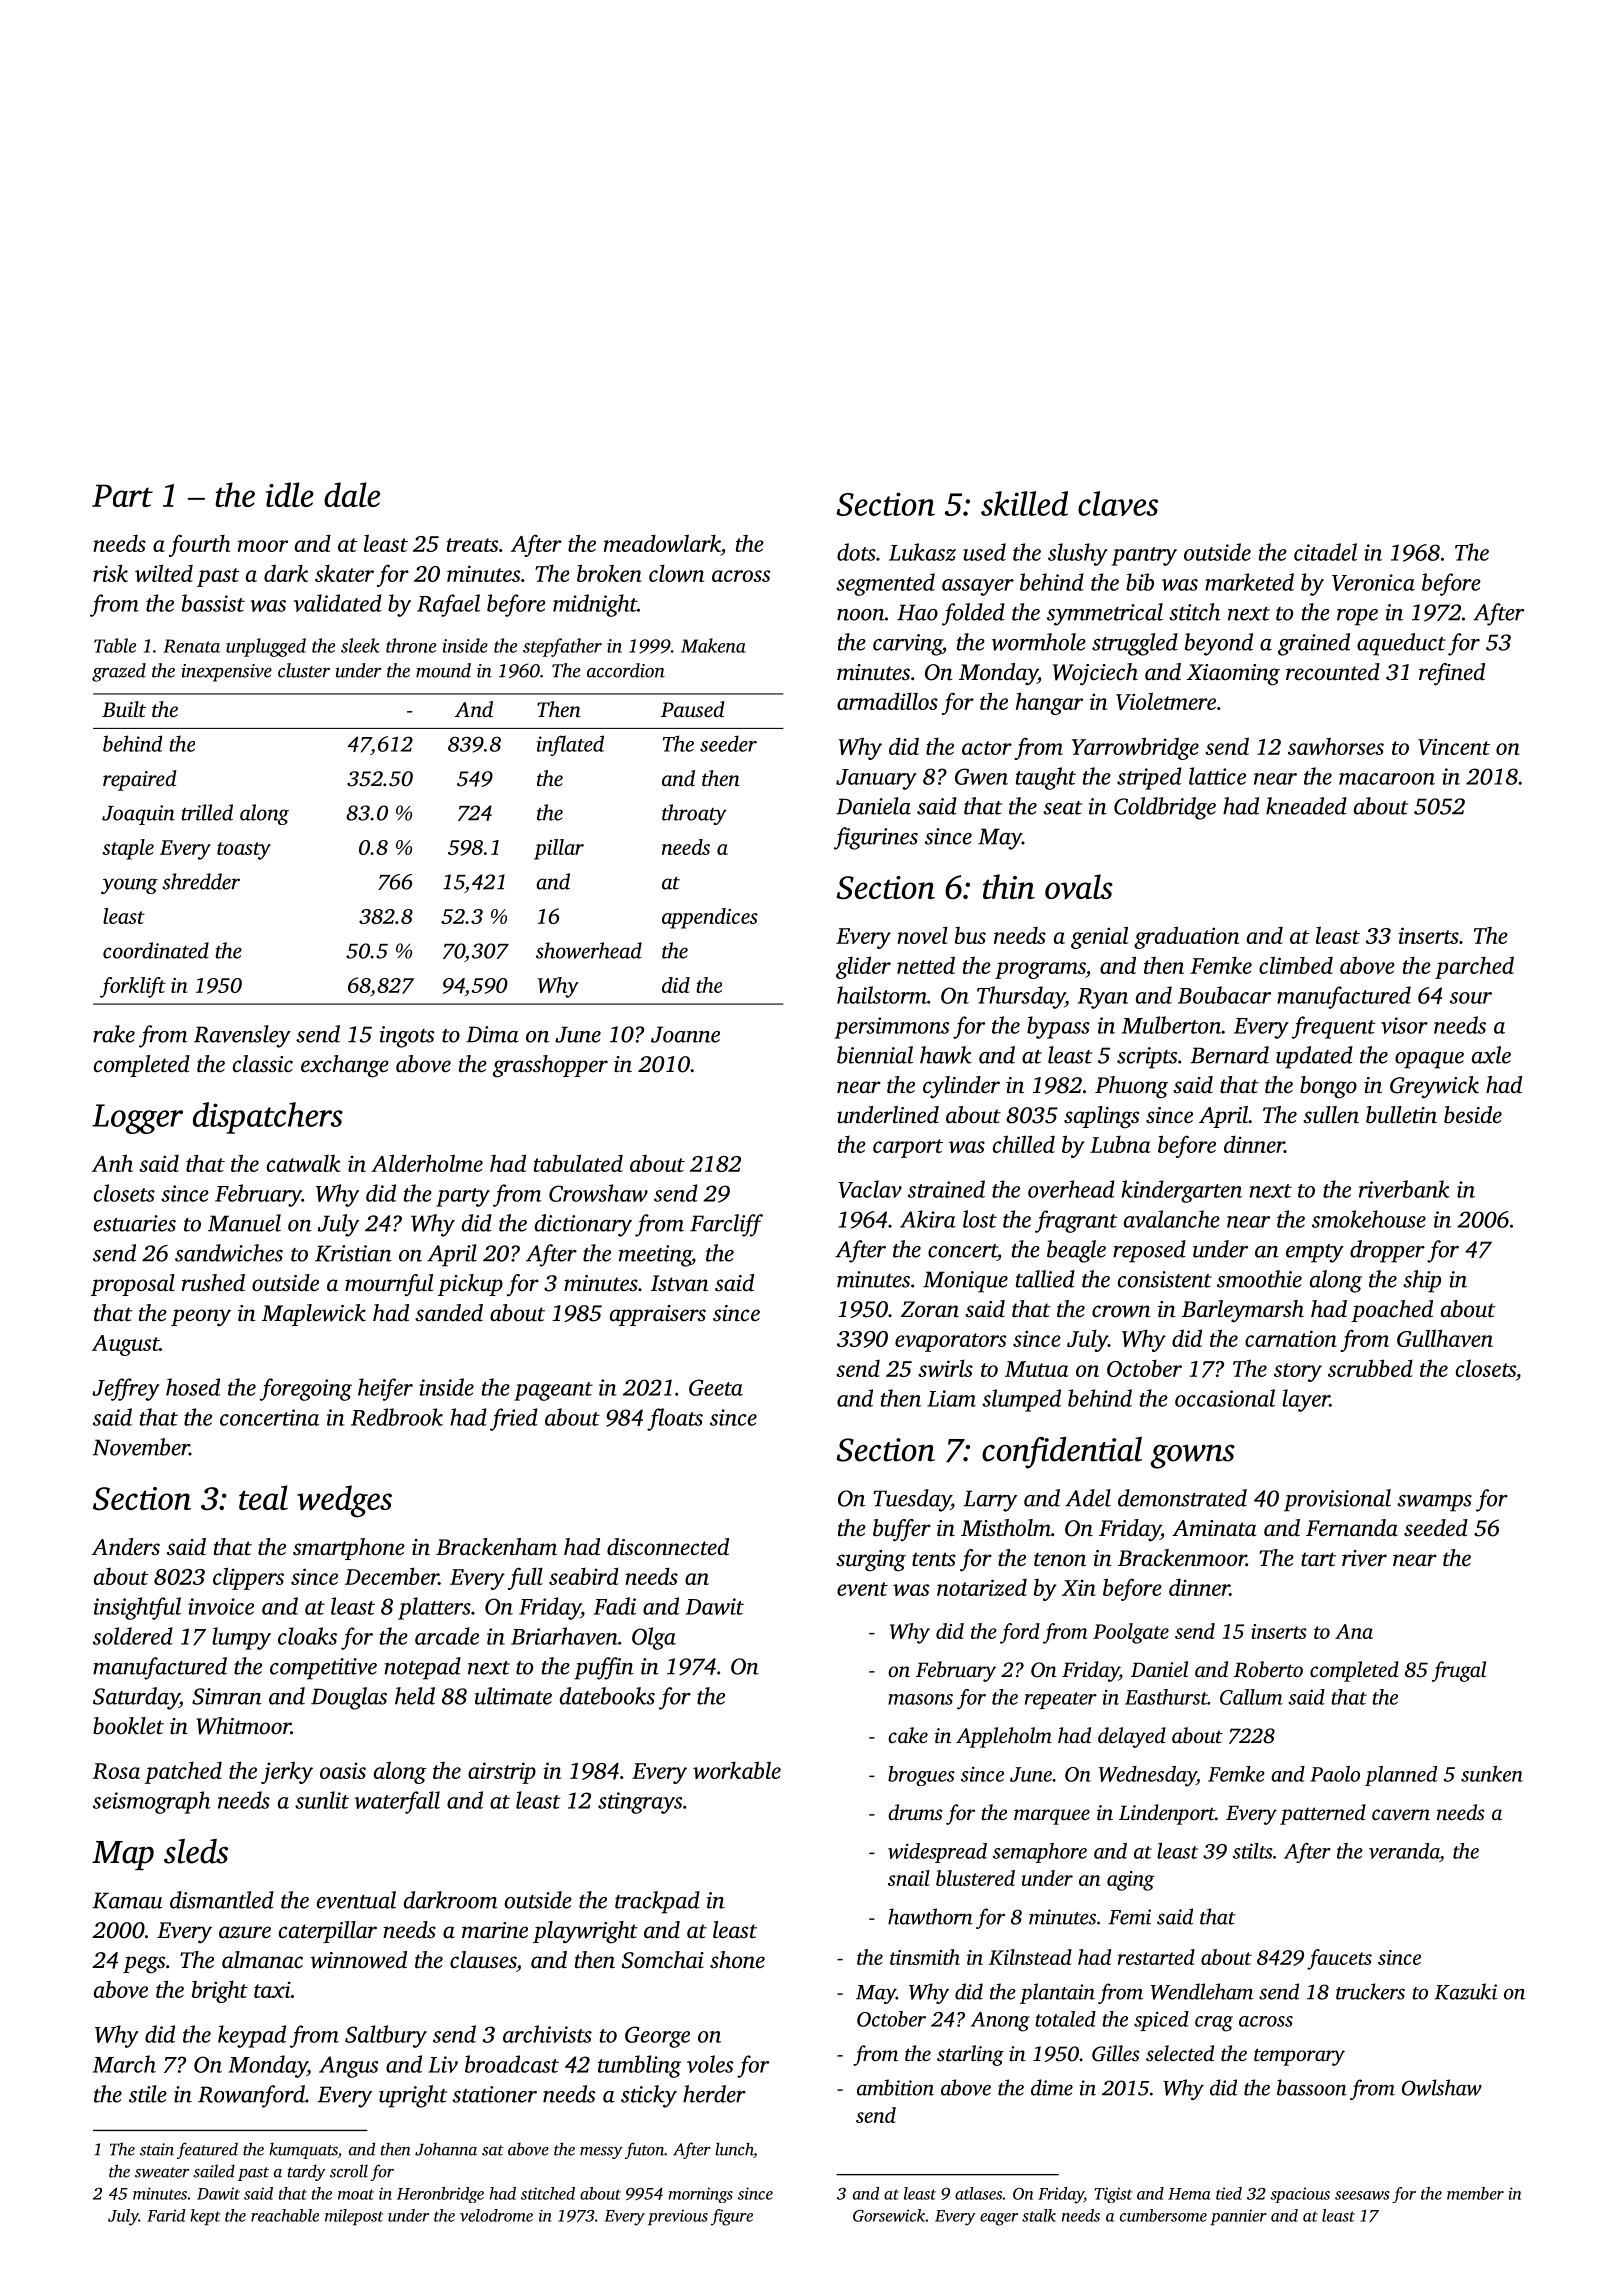  Describe the element at coordinates (1373, 582) in the screenshot. I see `Veronica` at that location.
